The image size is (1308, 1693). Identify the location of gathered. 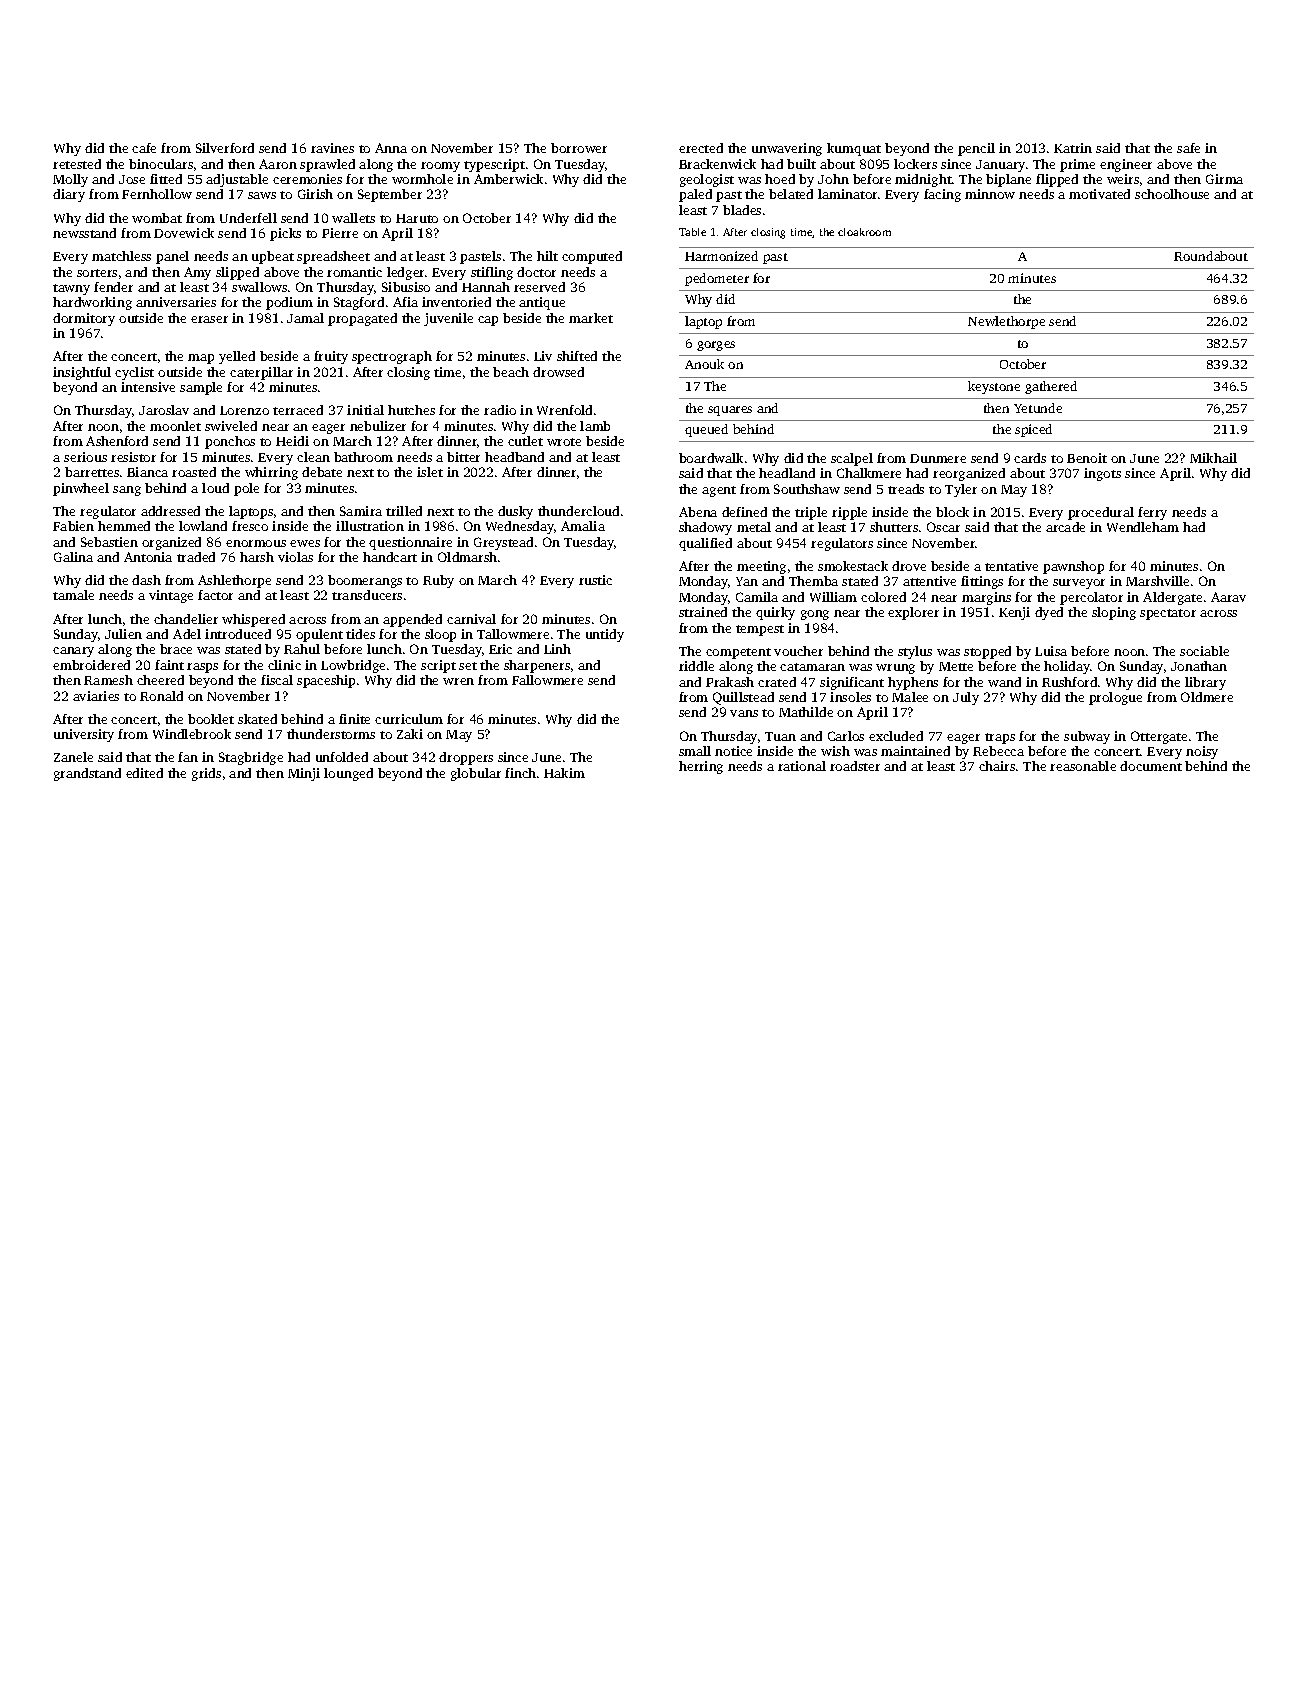
(1051, 387).
